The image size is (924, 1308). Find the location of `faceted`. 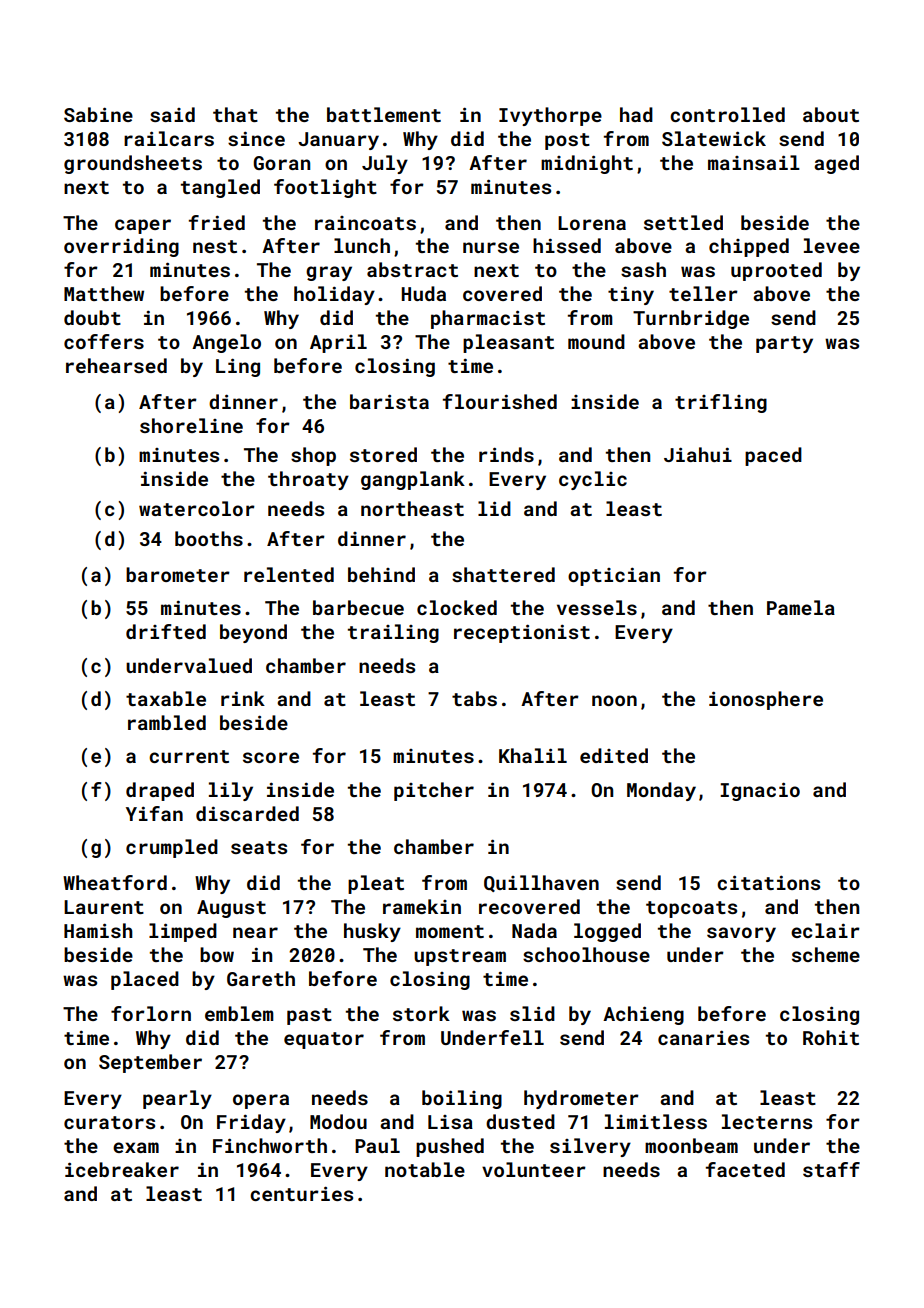

faceted is located at coordinates (745, 1169).
